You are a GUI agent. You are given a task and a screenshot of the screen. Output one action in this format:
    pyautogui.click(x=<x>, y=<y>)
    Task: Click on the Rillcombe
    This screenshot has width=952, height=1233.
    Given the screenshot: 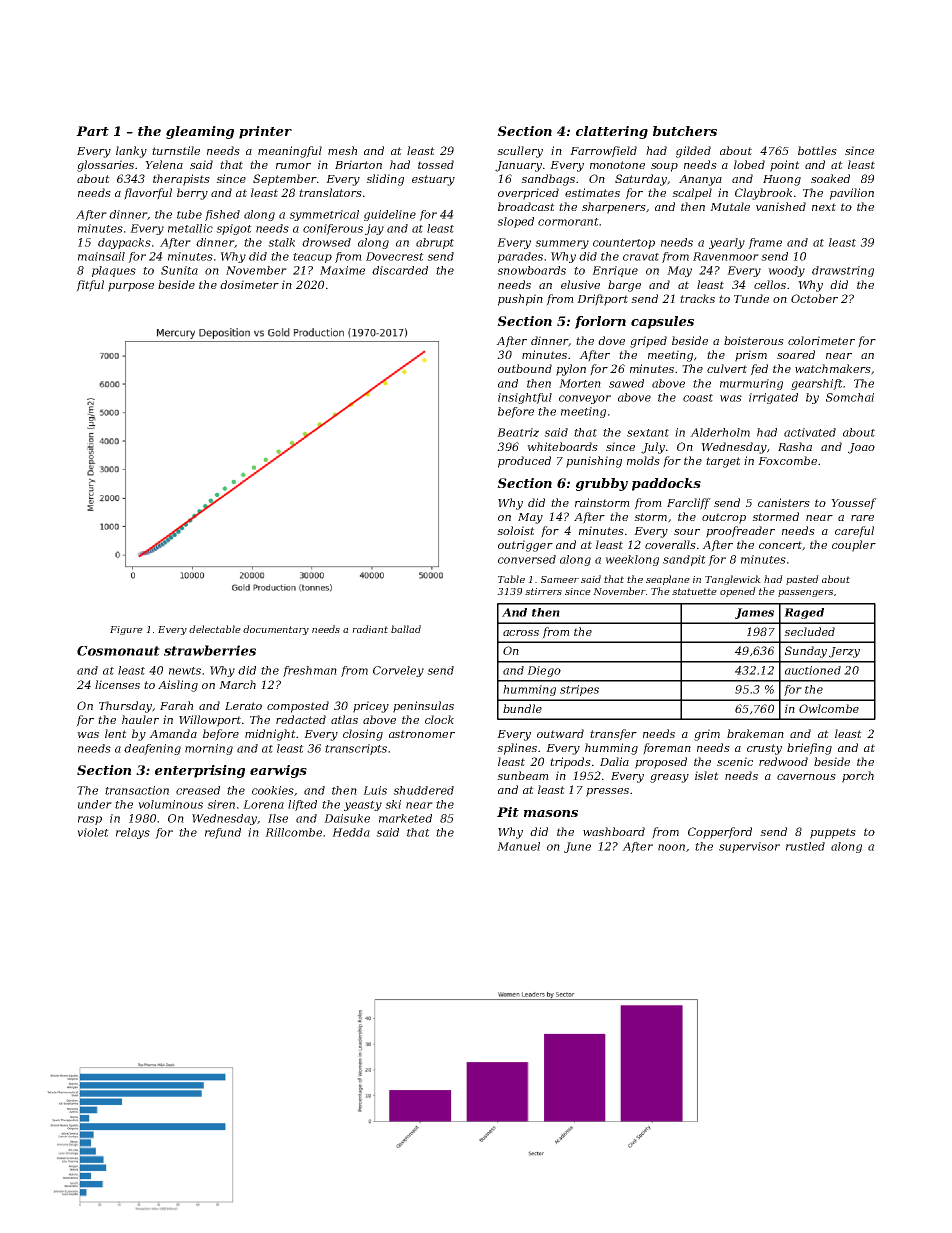 What is the action you would take?
    pyautogui.click(x=293, y=832)
